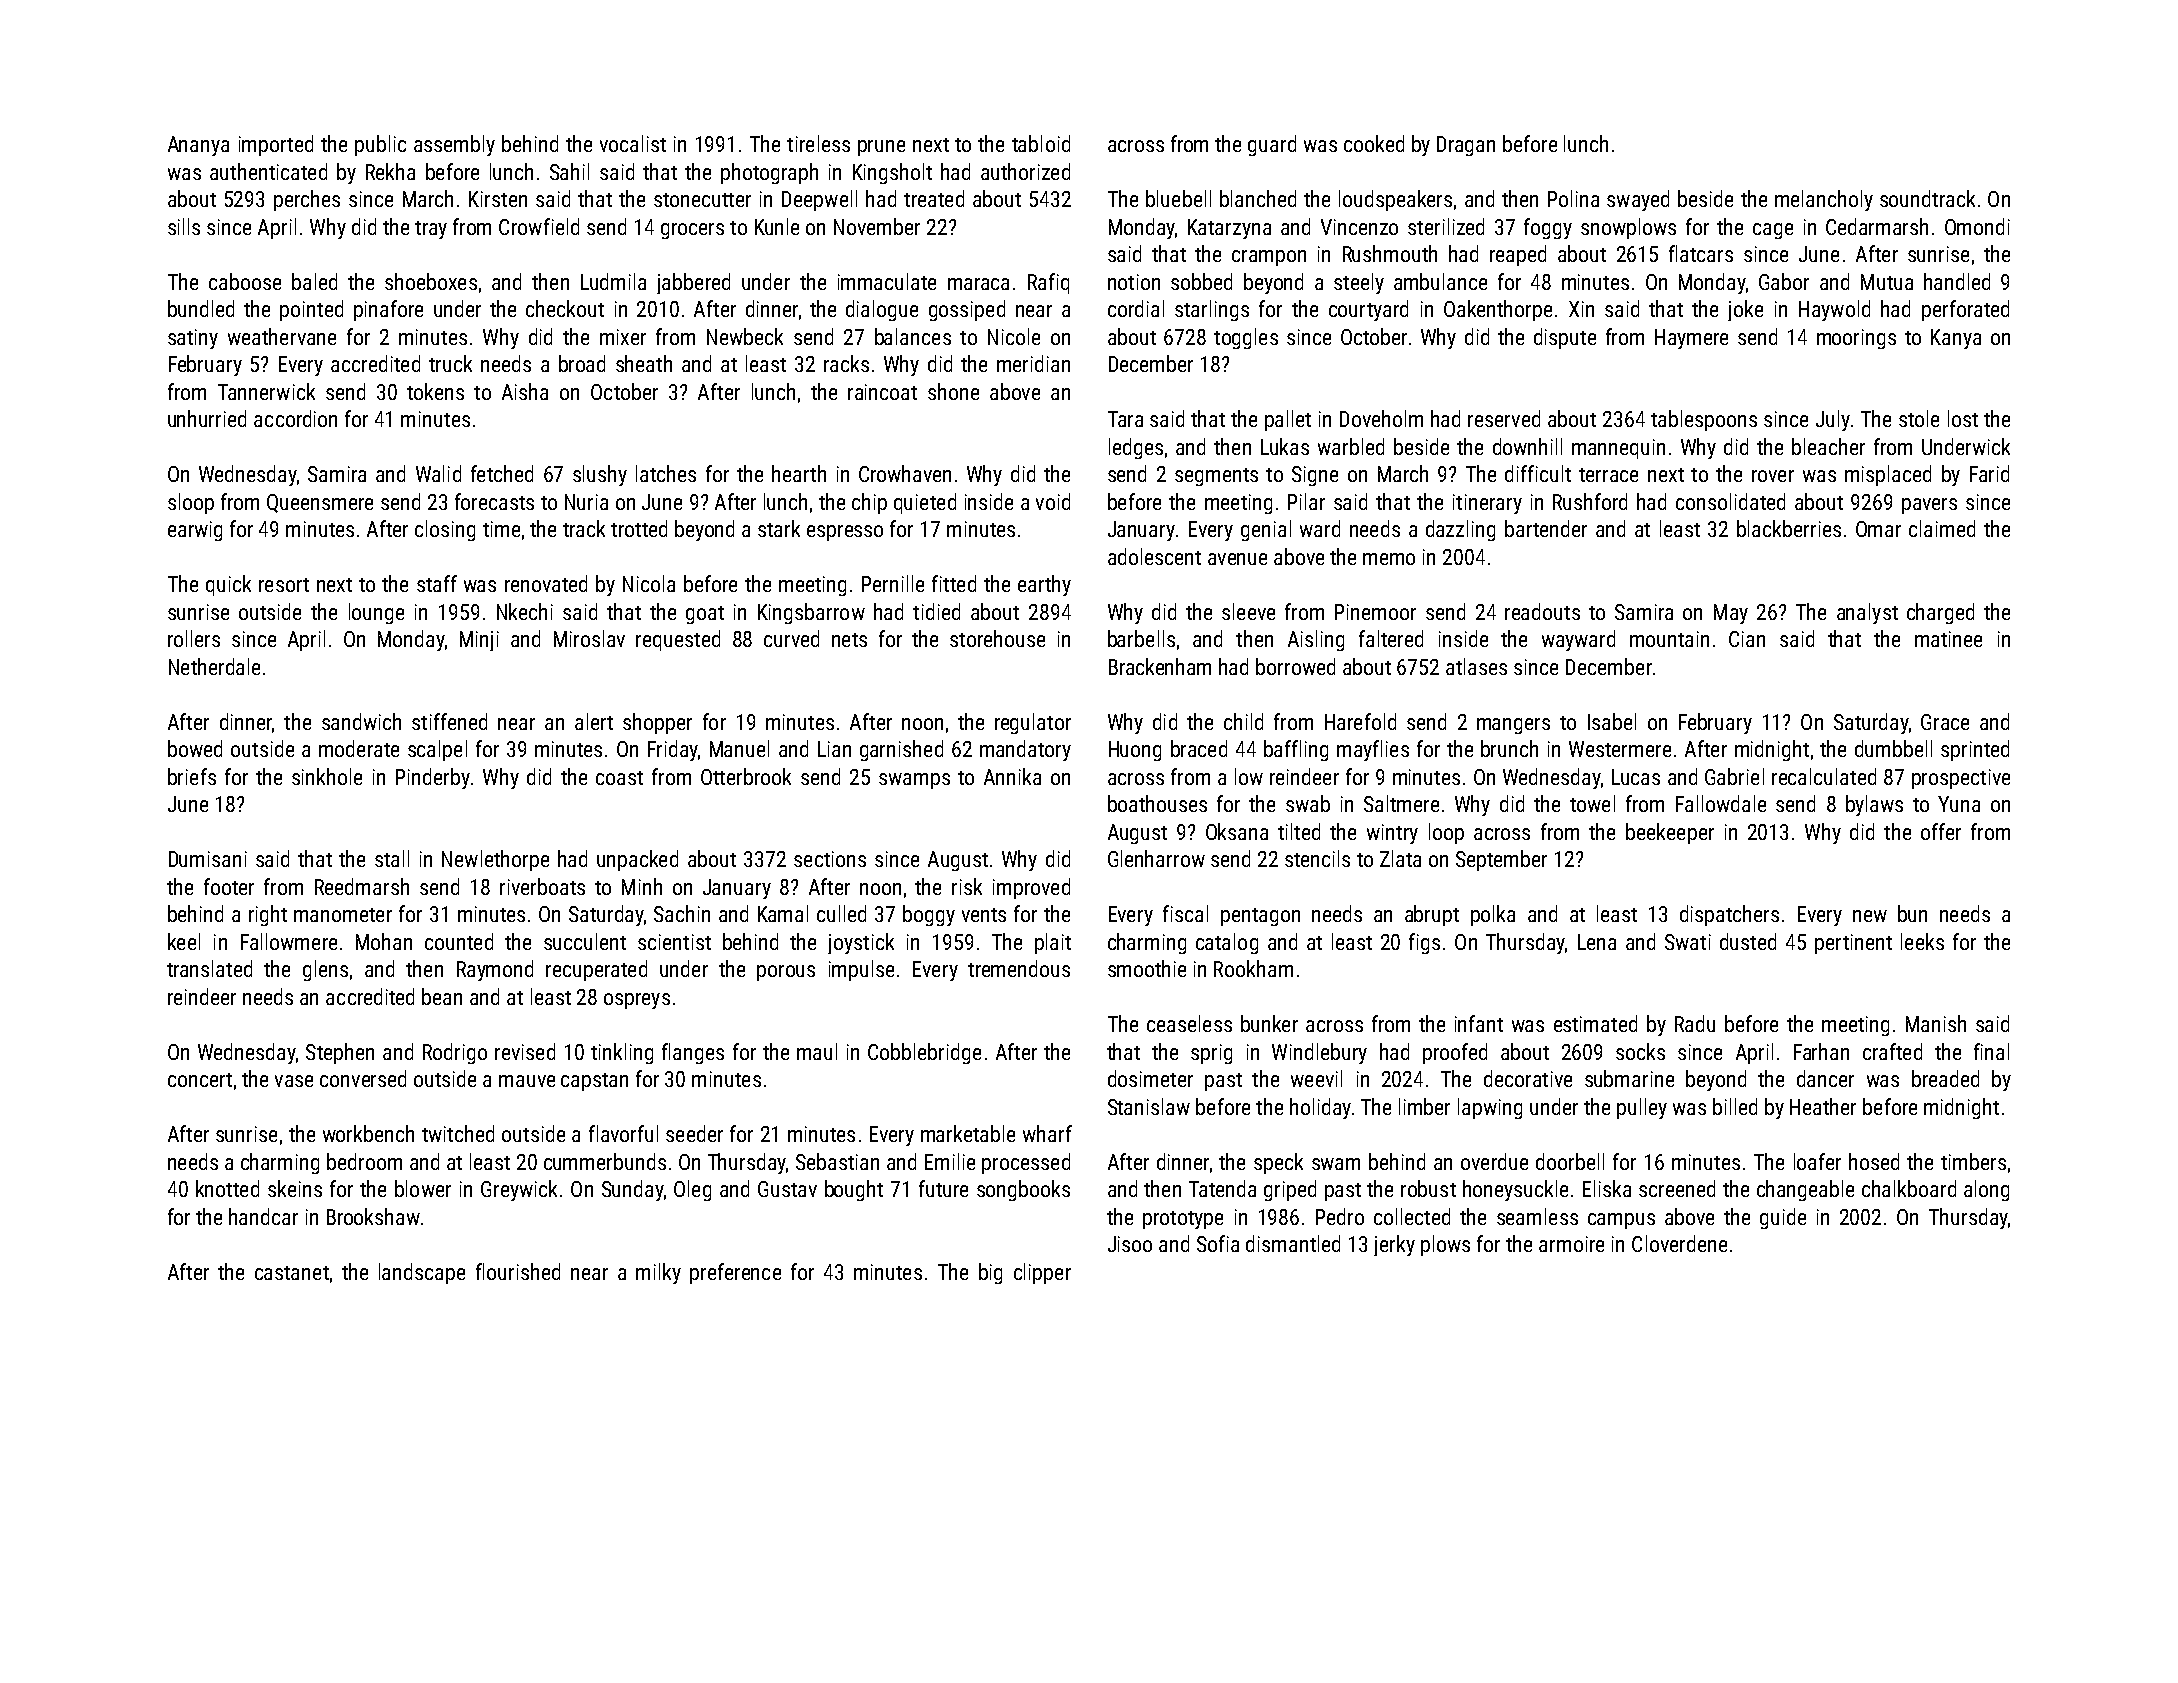  What do you see at coordinates (1679, 1243) in the screenshot?
I see `Cloverdene` at bounding box center [1679, 1243].
